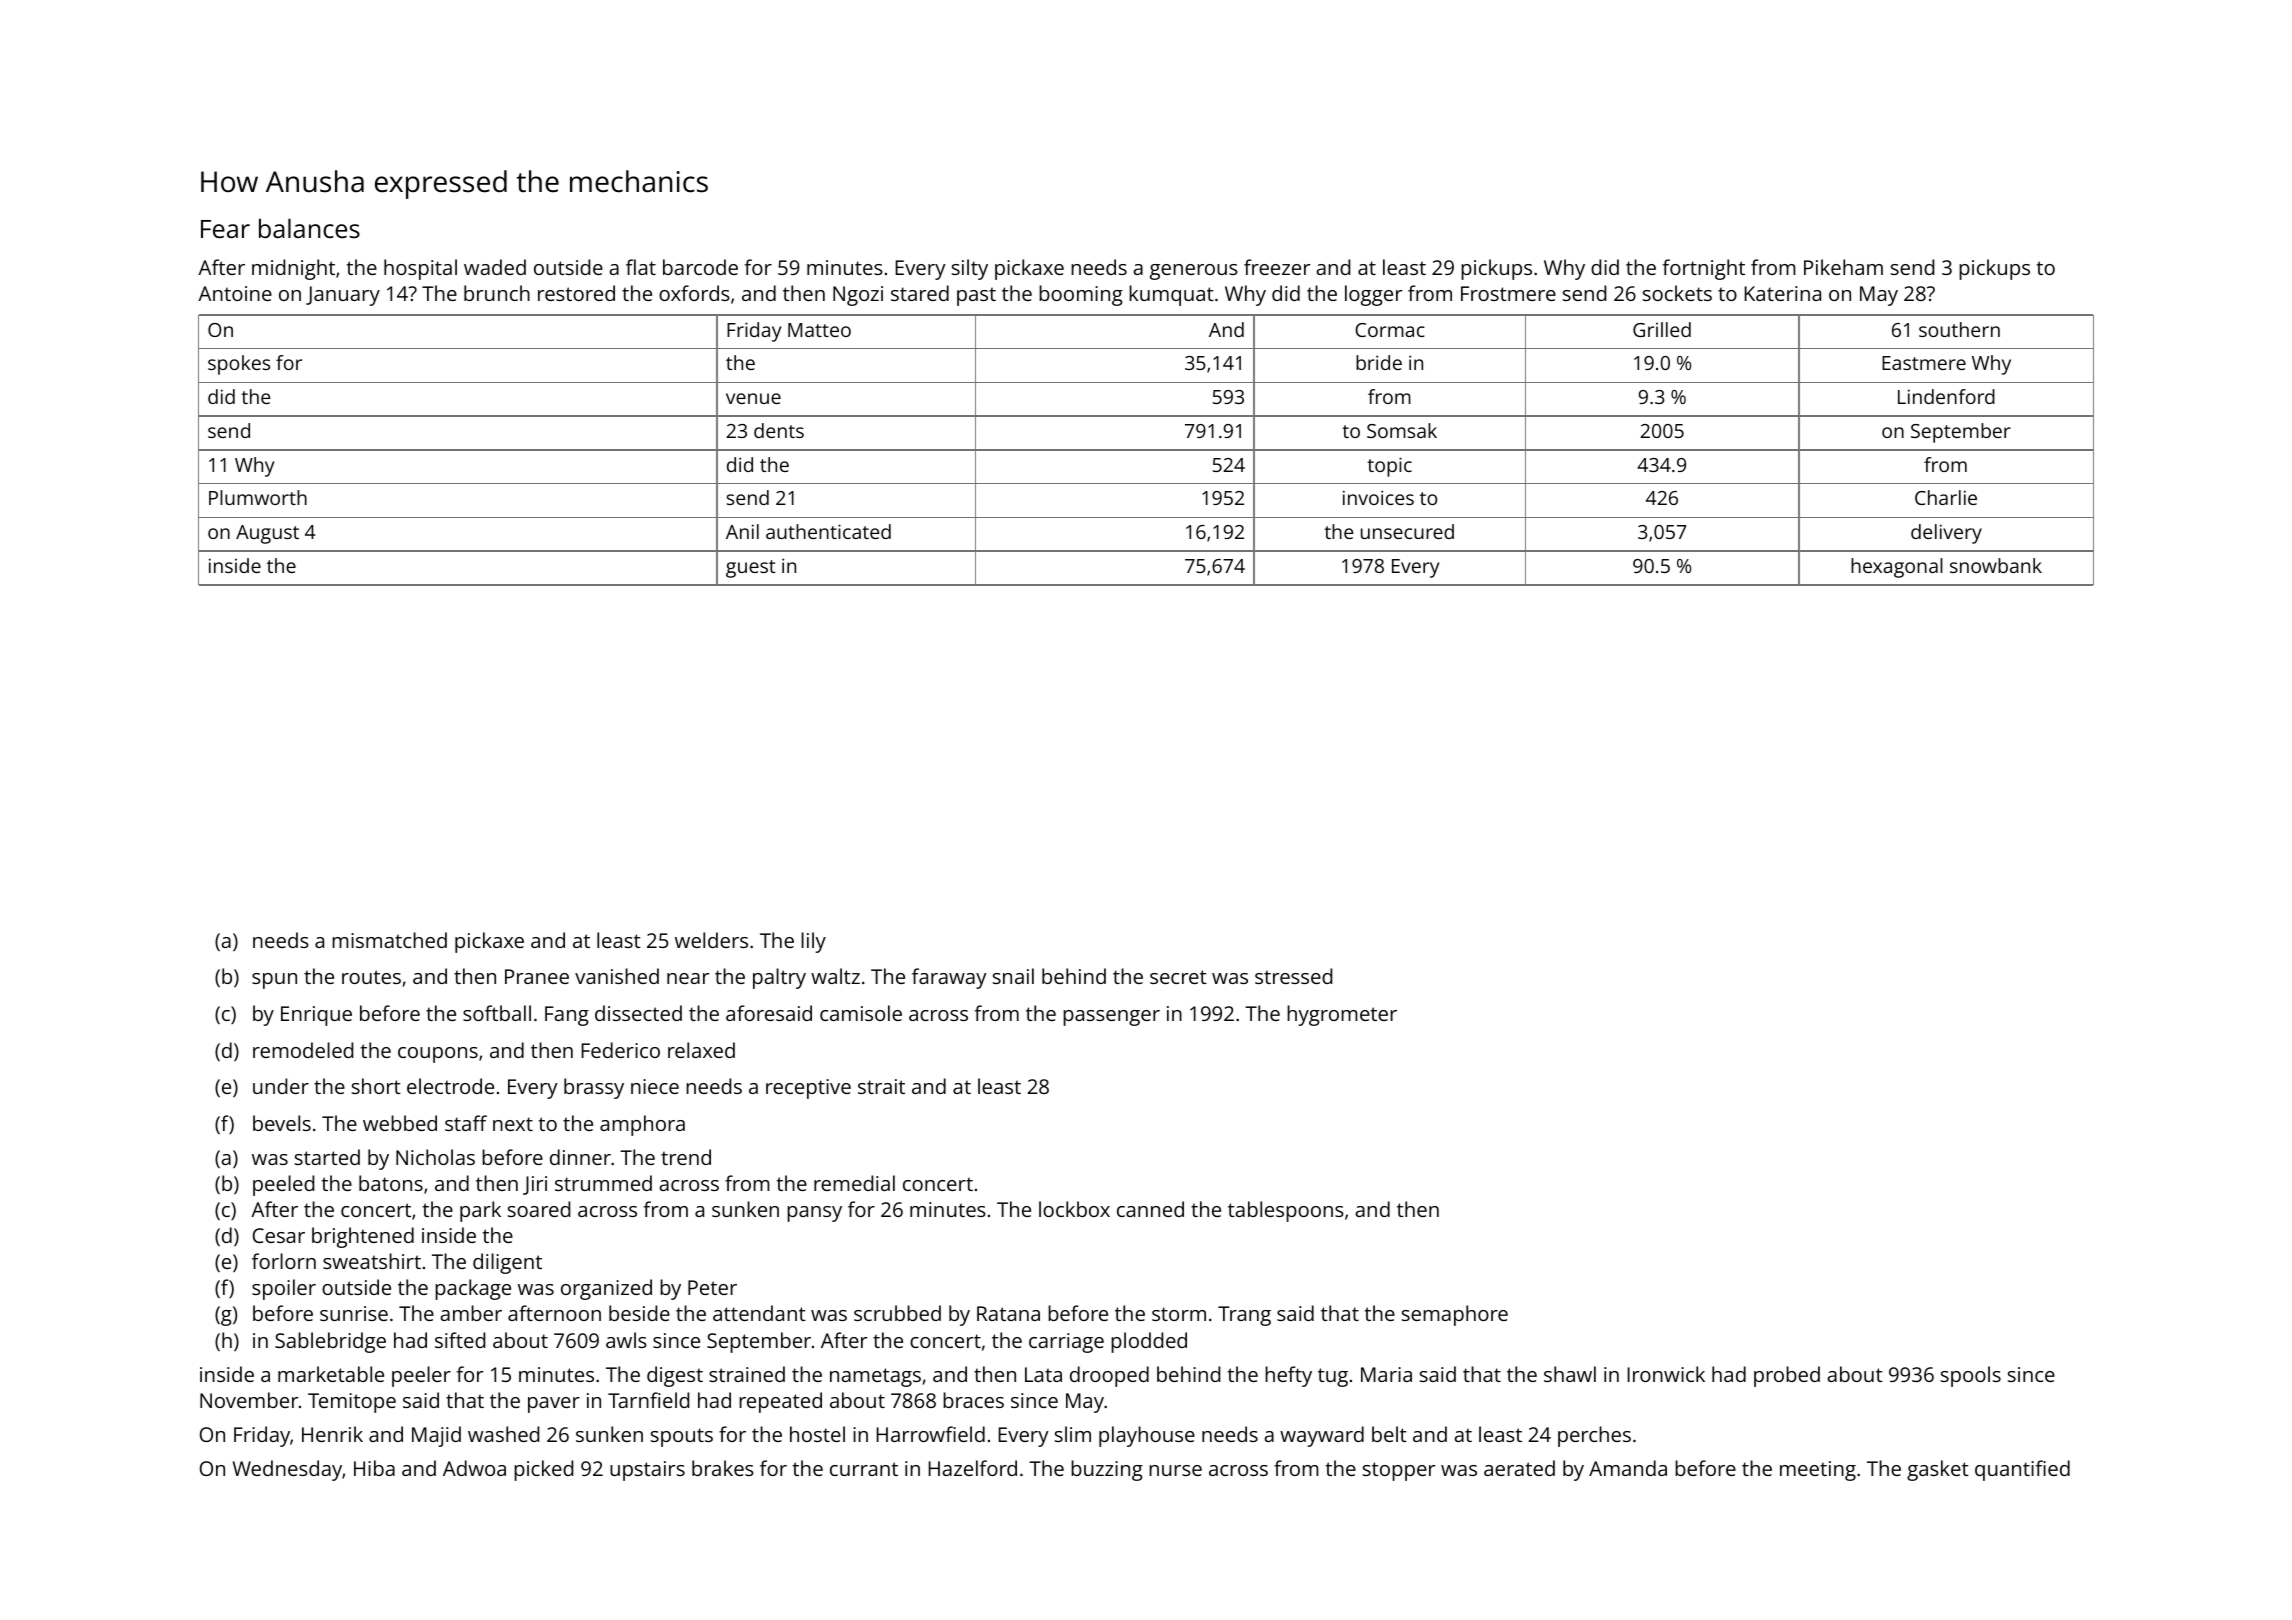 Image resolution: width=2292 pixels, height=1620 pixels. I want to click on generous, so click(1194, 272).
